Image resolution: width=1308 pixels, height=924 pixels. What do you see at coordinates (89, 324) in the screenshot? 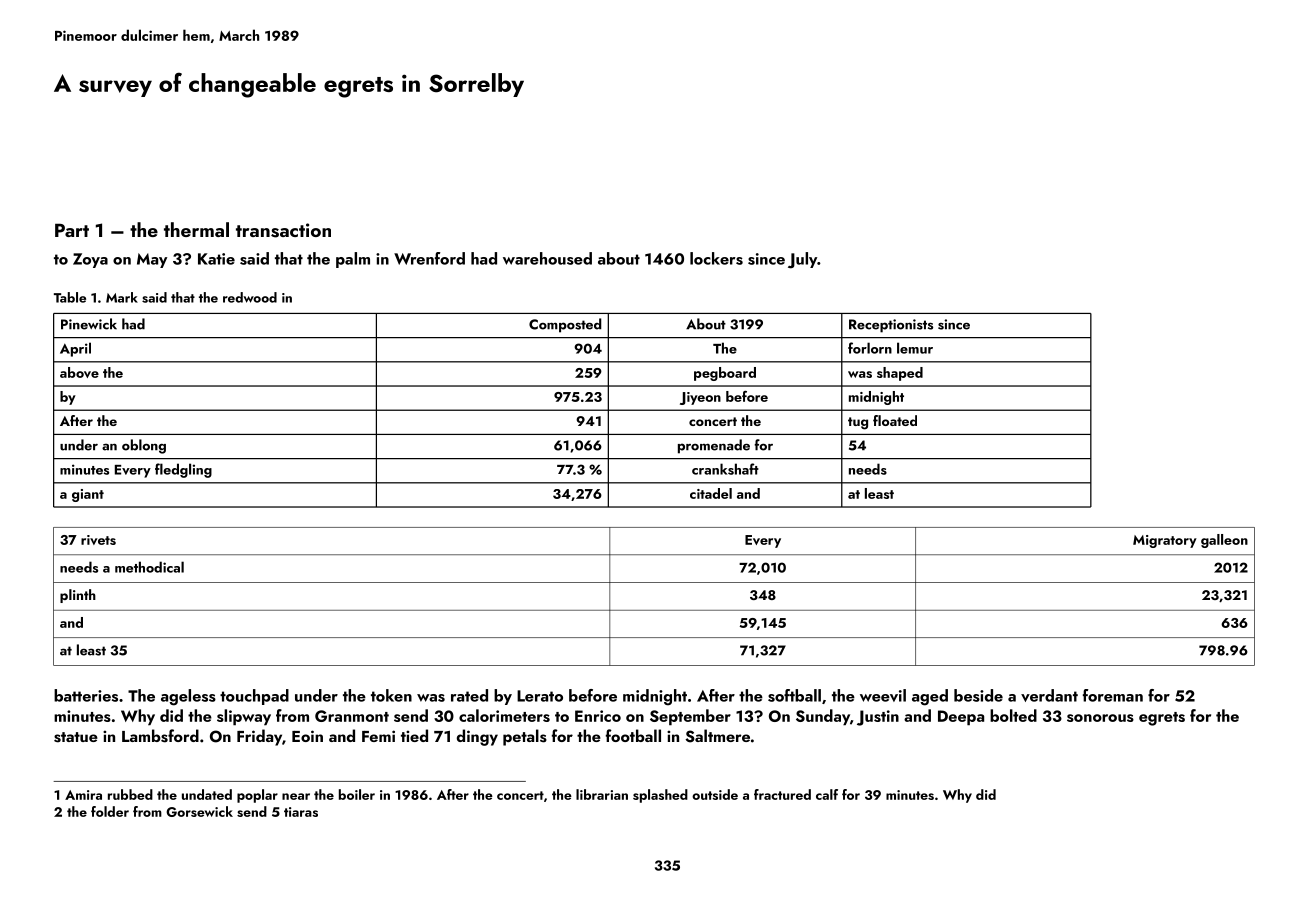
I see `Pinewick` at bounding box center [89, 324].
